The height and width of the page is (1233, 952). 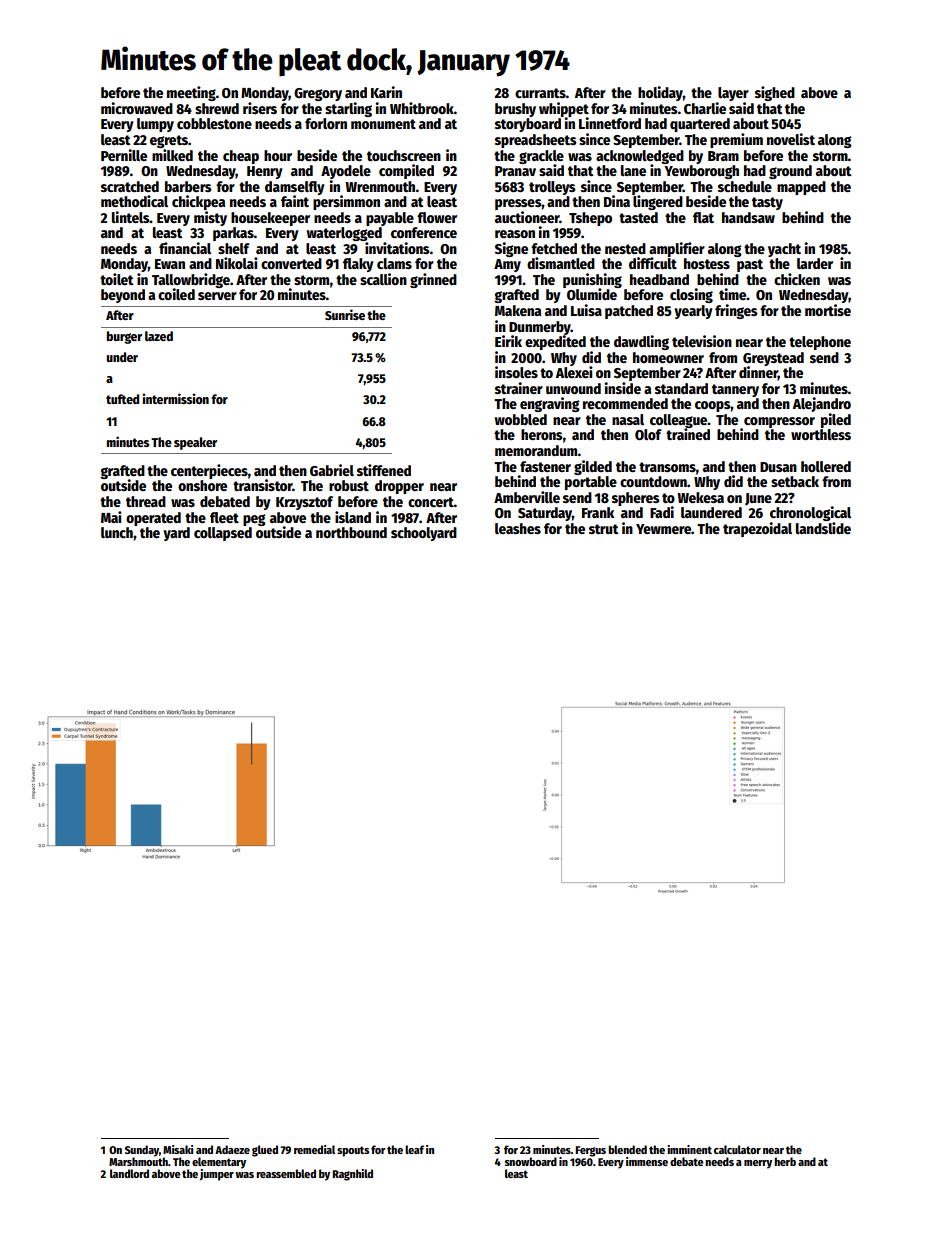 I want to click on collapsed, so click(x=223, y=534).
